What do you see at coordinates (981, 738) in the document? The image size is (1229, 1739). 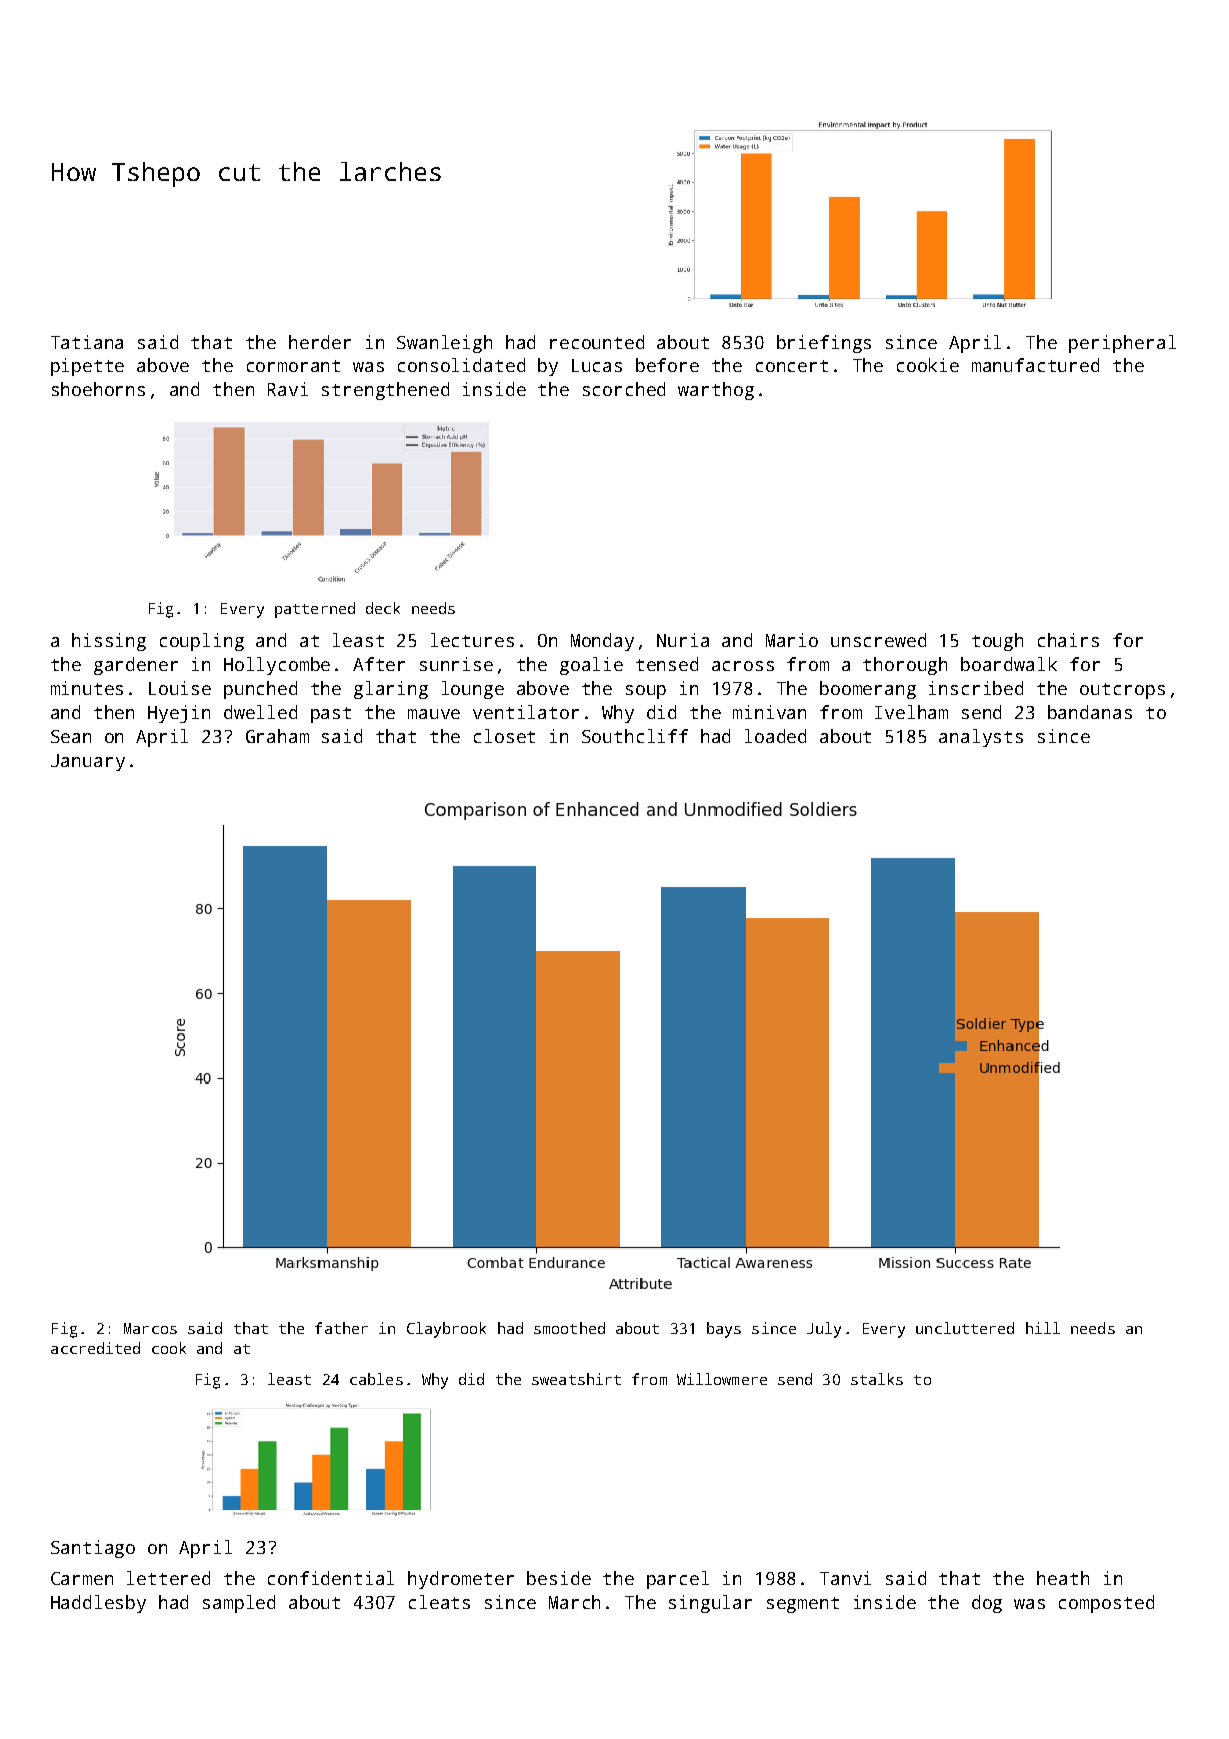 I see `analysts` at bounding box center [981, 738].
